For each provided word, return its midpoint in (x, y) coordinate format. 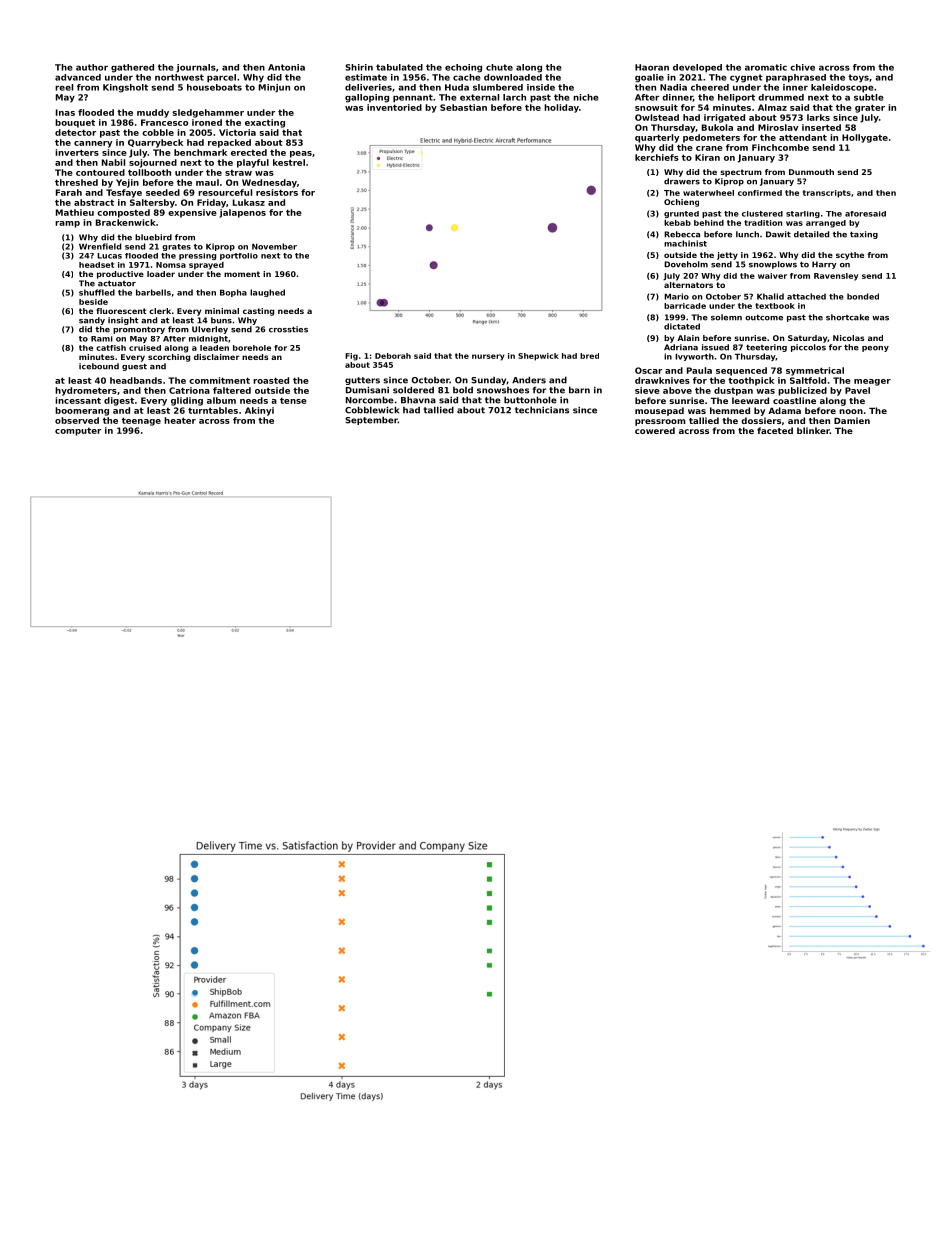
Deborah (393, 356)
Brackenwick (126, 222)
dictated (682, 326)
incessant (78, 400)
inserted (821, 127)
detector (75, 132)
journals (196, 68)
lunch (747, 234)
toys (858, 78)
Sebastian (463, 107)
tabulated (399, 67)
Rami (102, 339)
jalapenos (242, 213)
